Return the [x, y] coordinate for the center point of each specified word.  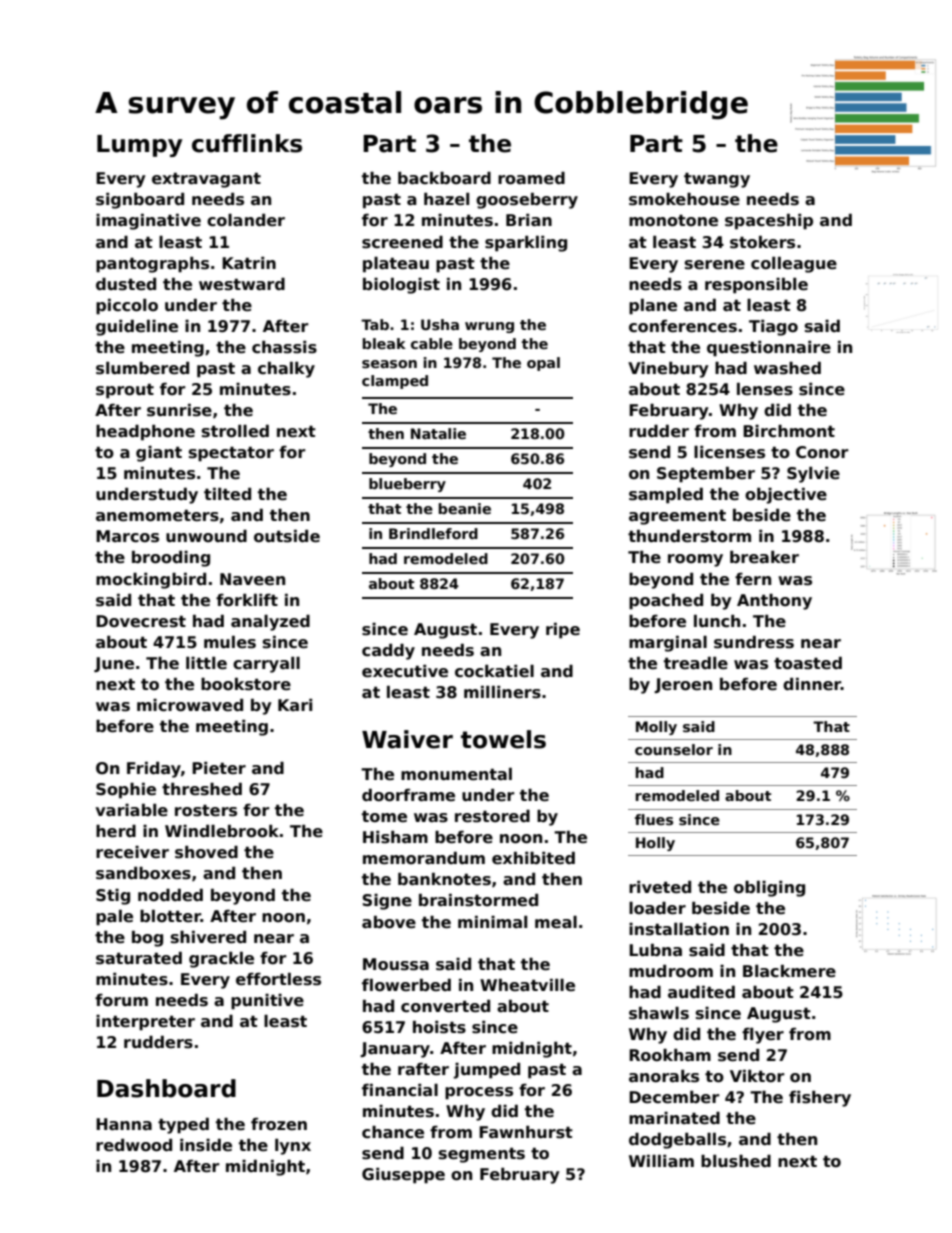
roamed [531, 178]
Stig [113, 897]
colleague [794, 264]
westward [242, 284]
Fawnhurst [526, 1132]
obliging [769, 888]
